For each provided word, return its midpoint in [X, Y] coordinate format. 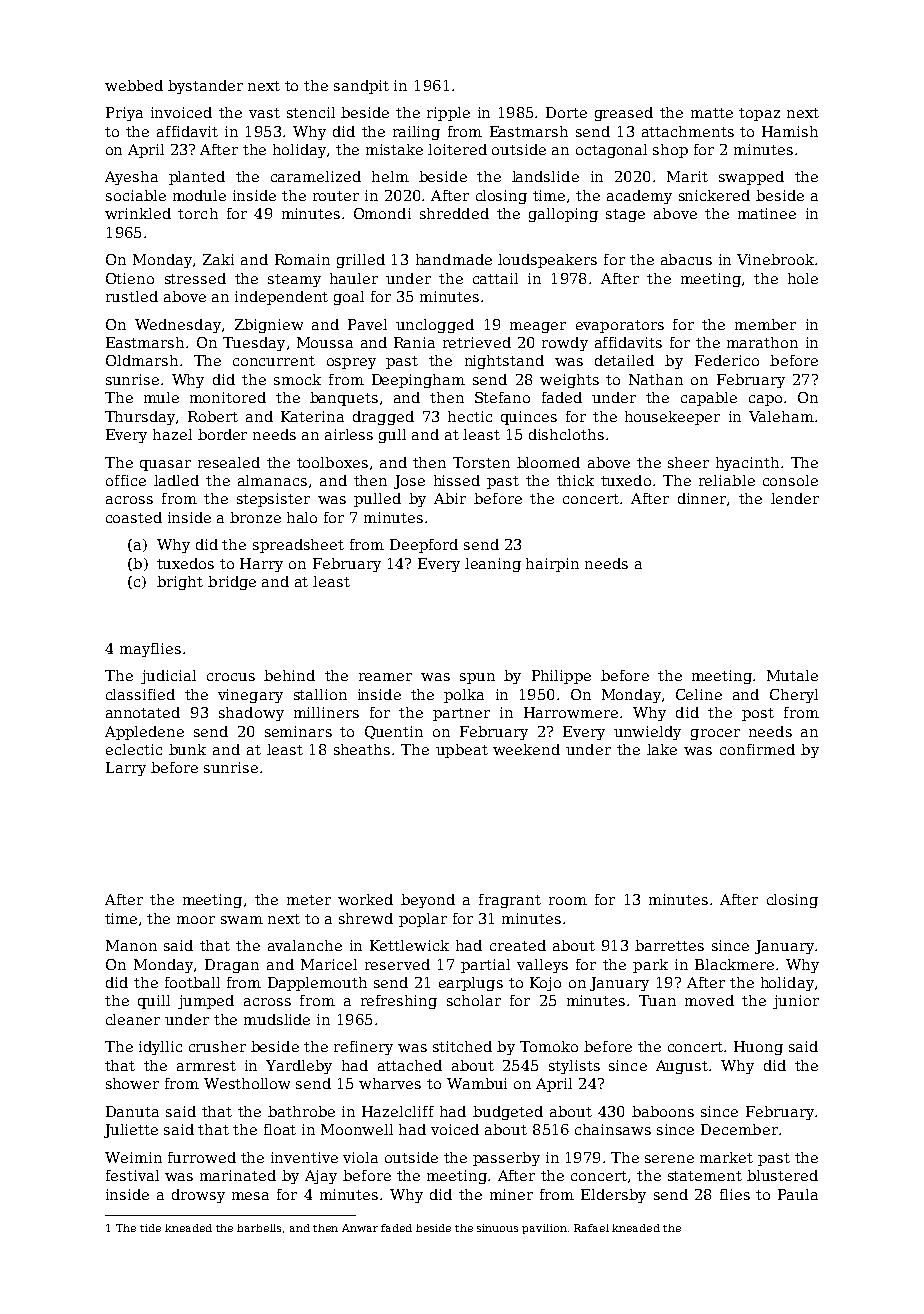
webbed [134, 85]
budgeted [508, 1113]
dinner [702, 498]
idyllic [160, 1048]
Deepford [424, 546]
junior [796, 1002]
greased [624, 114]
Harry [261, 565]
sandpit [361, 87]
